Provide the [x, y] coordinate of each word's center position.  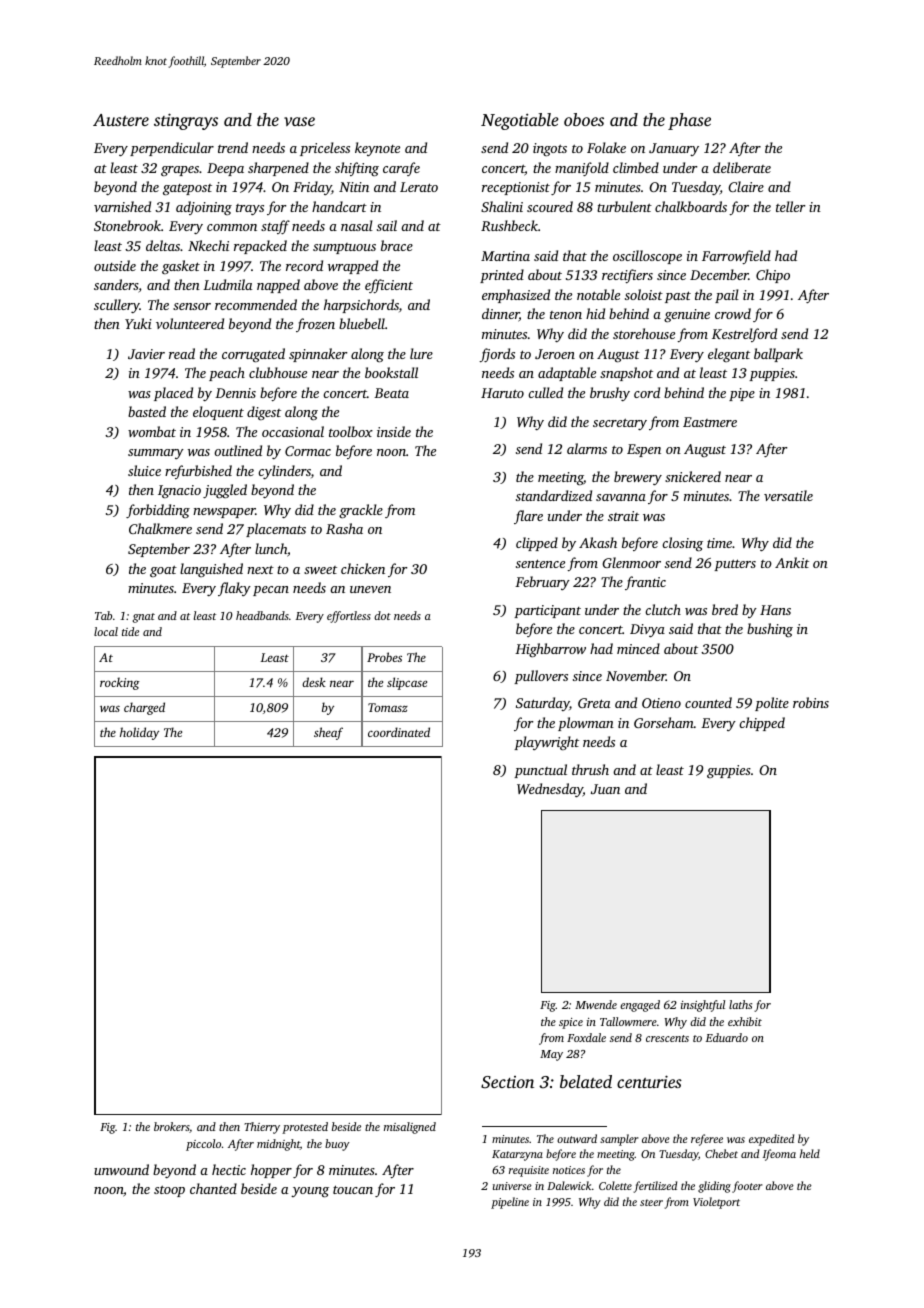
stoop [169, 1191]
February [542, 583]
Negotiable [520, 121]
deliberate [742, 167]
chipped [762, 724]
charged [144, 708]
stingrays [186, 121]
